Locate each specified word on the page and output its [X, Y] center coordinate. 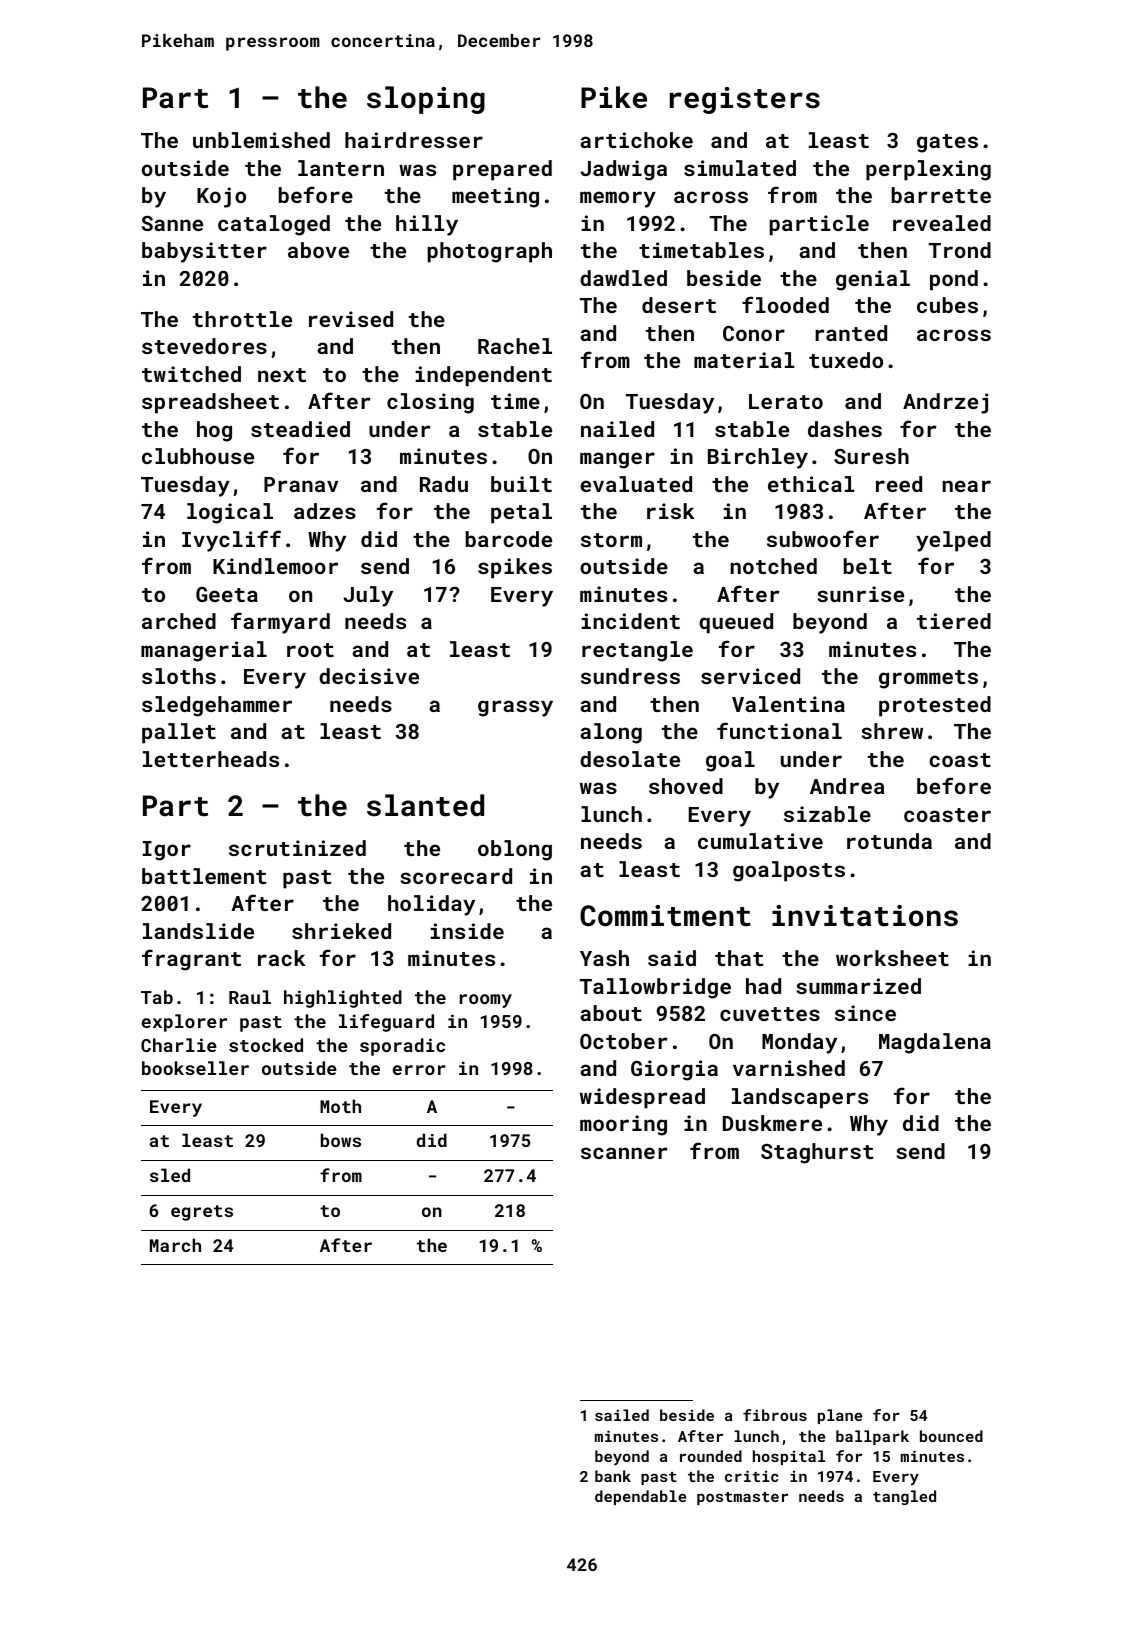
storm [611, 540]
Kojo [221, 197]
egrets [202, 1213]
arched [179, 621]
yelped [953, 541]
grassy [515, 708]
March [175, 1245]
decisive [369, 676]
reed [899, 484]
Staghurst [817, 1153]
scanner [624, 1153]
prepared [502, 170]
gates [947, 143]
